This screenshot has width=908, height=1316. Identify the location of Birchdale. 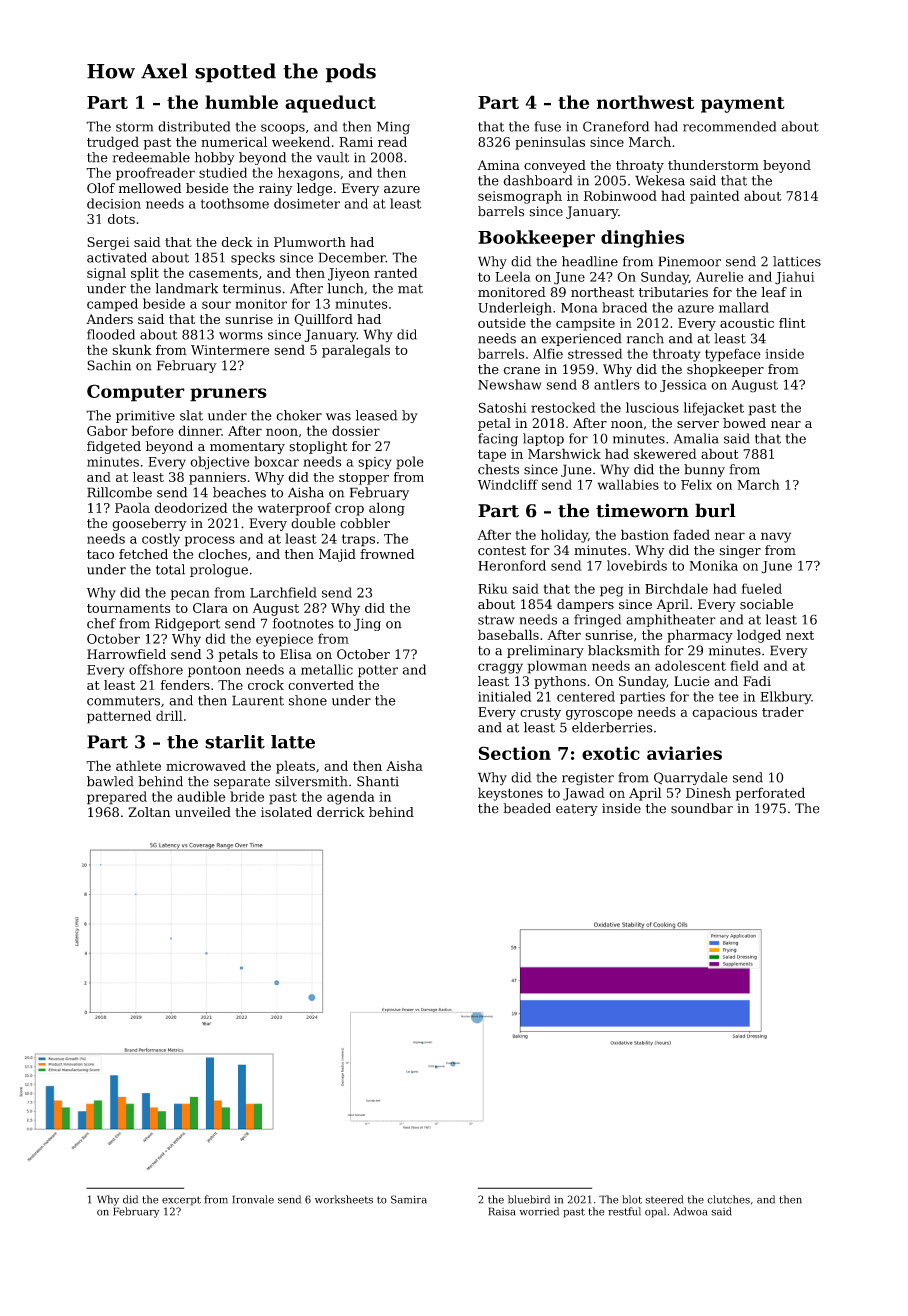
(676, 588).
